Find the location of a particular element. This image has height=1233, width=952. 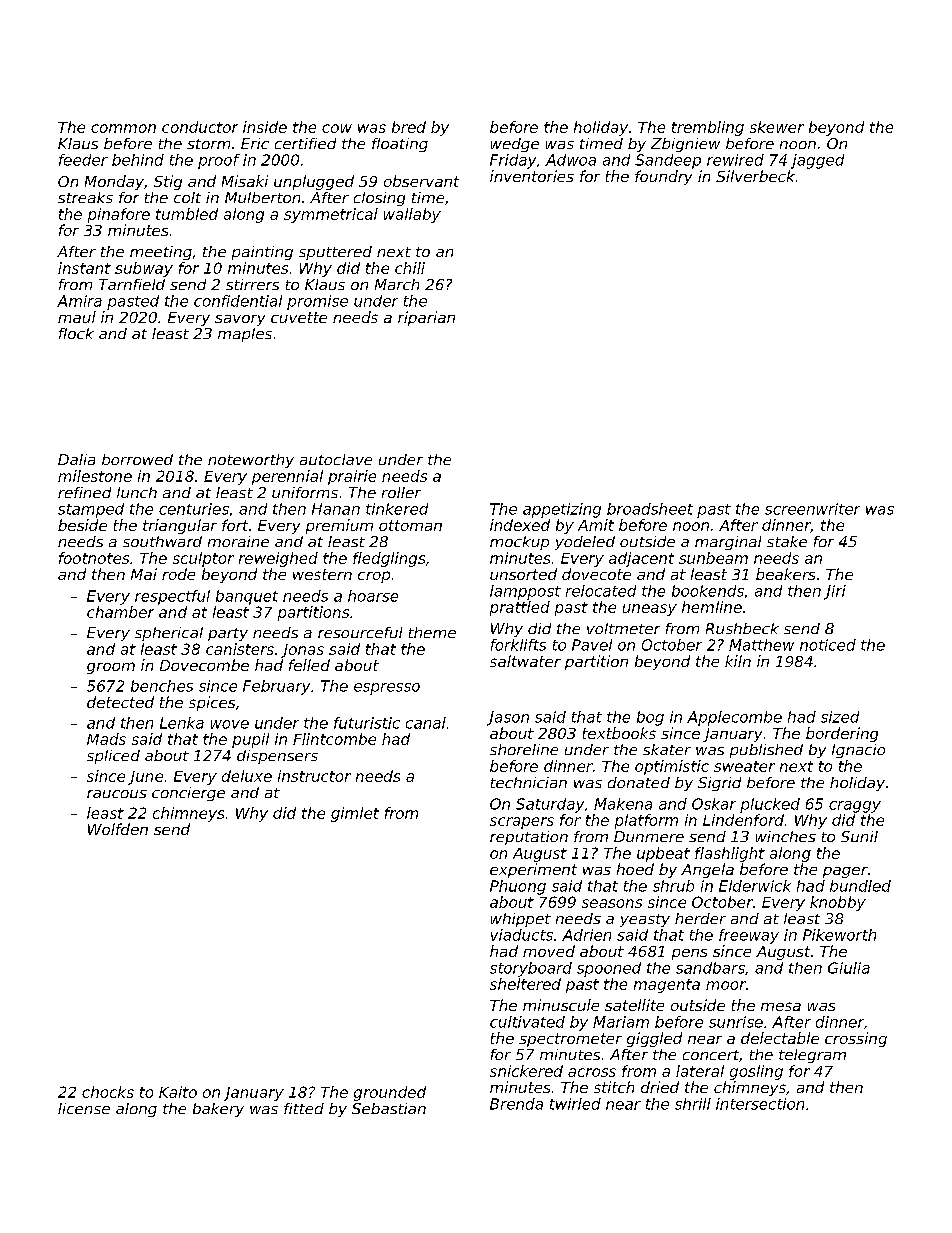

Giulia is located at coordinates (849, 968).
